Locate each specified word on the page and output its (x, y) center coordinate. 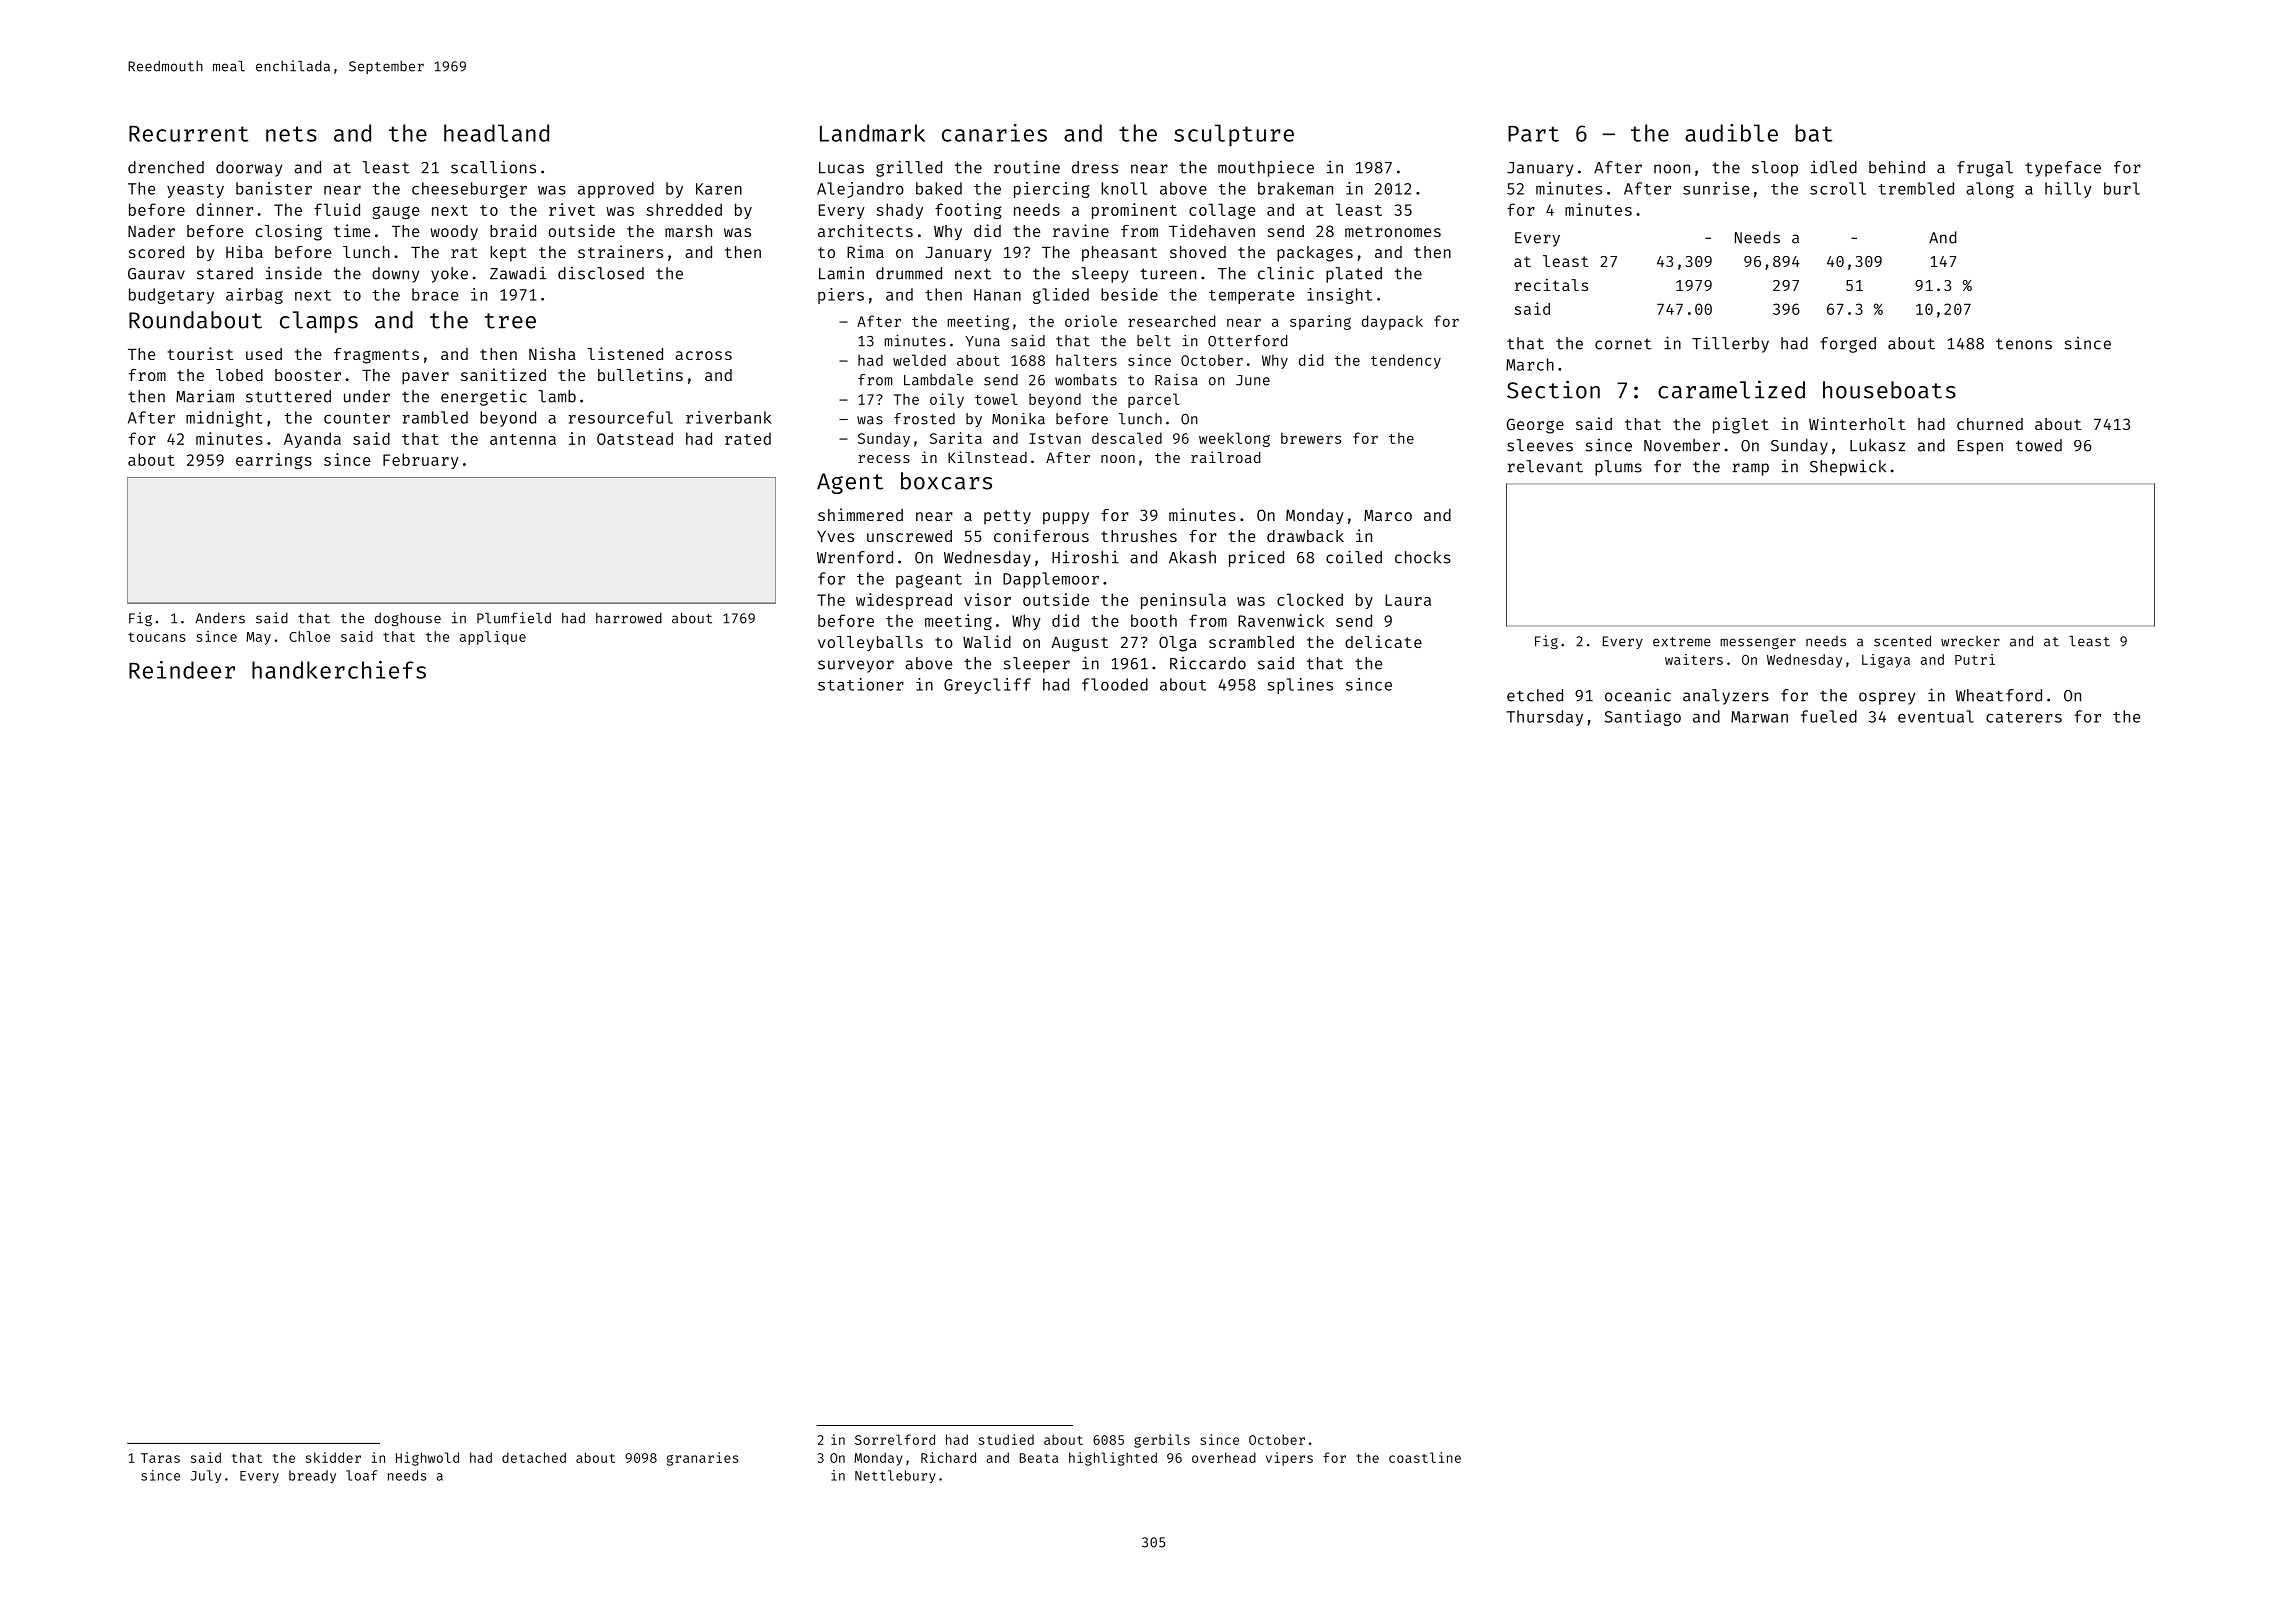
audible (1731, 133)
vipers (1289, 1459)
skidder (333, 1457)
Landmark (872, 133)
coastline (1425, 1457)
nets (291, 134)
